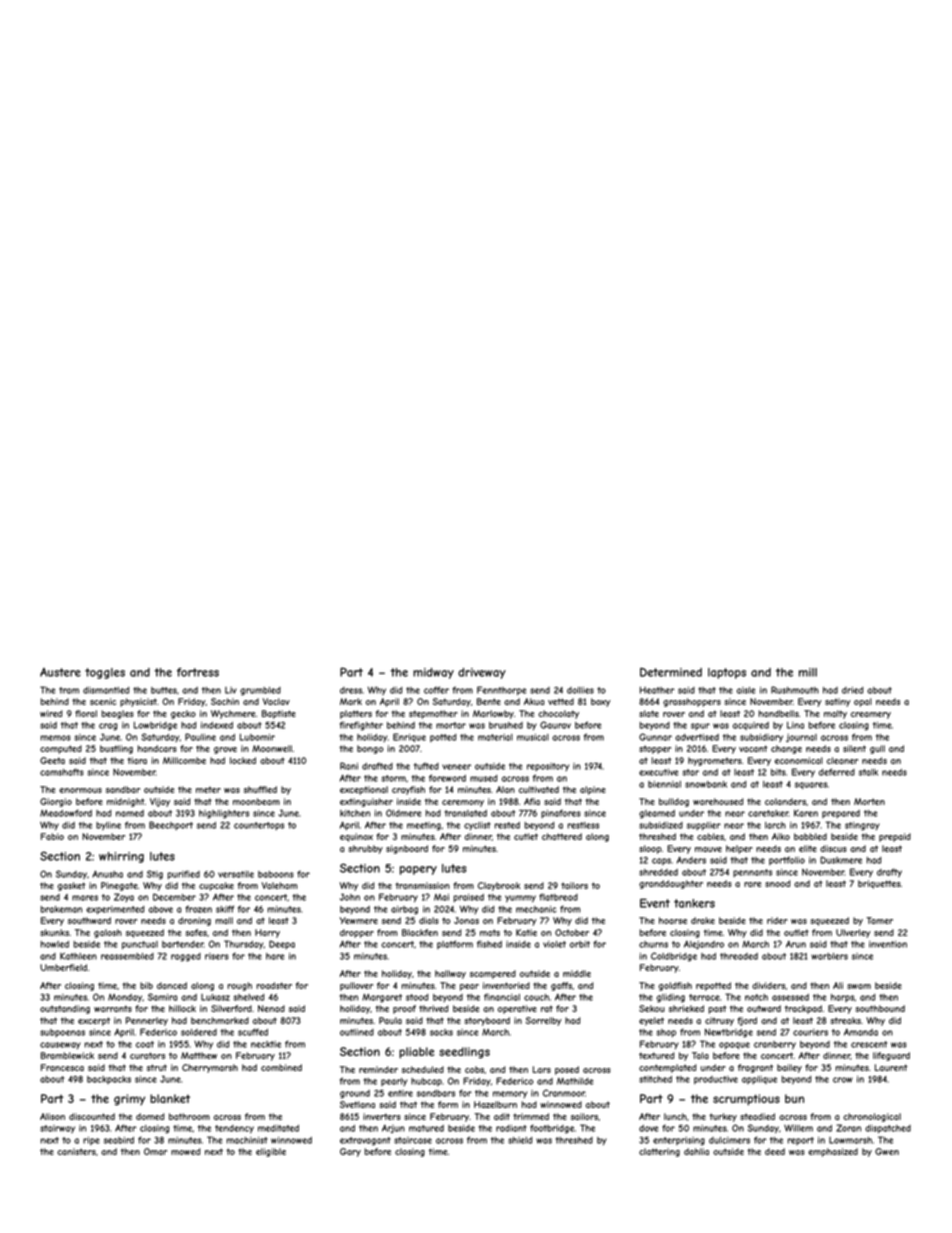 The image size is (952, 1233). I want to click on Tamer, so click(879, 920).
